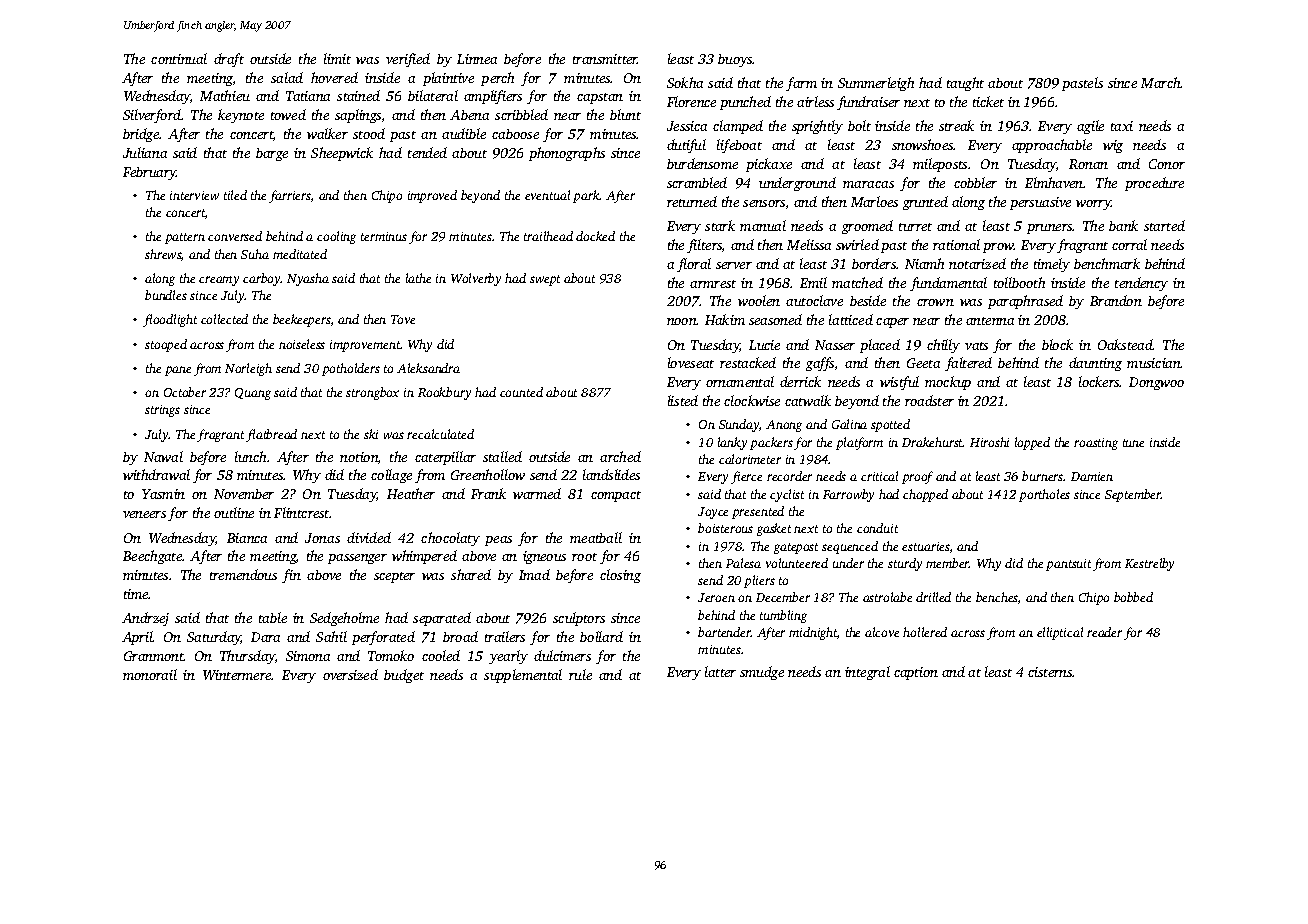 The width and height of the screenshot is (1308, 924). I want to click on buoys, so click(735, 60).
